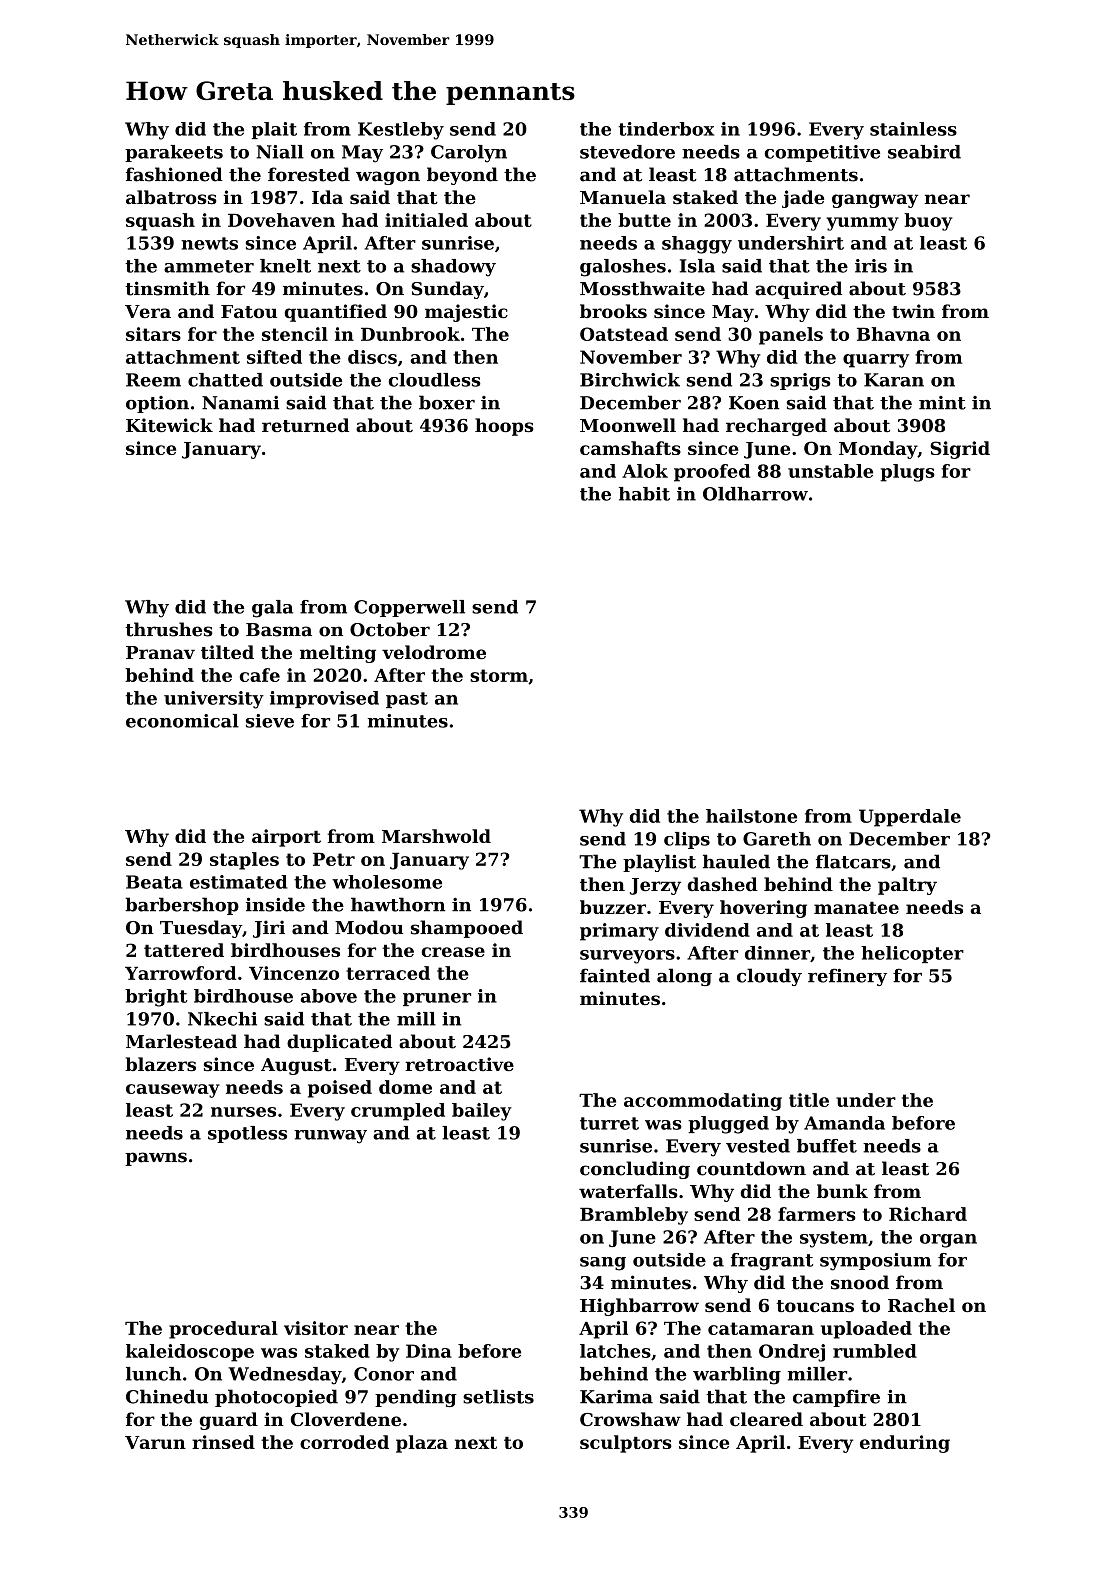 Image resolution: width=1117 pixels, height=1579 pixels. I want to click on plait, so click(274, 130).
